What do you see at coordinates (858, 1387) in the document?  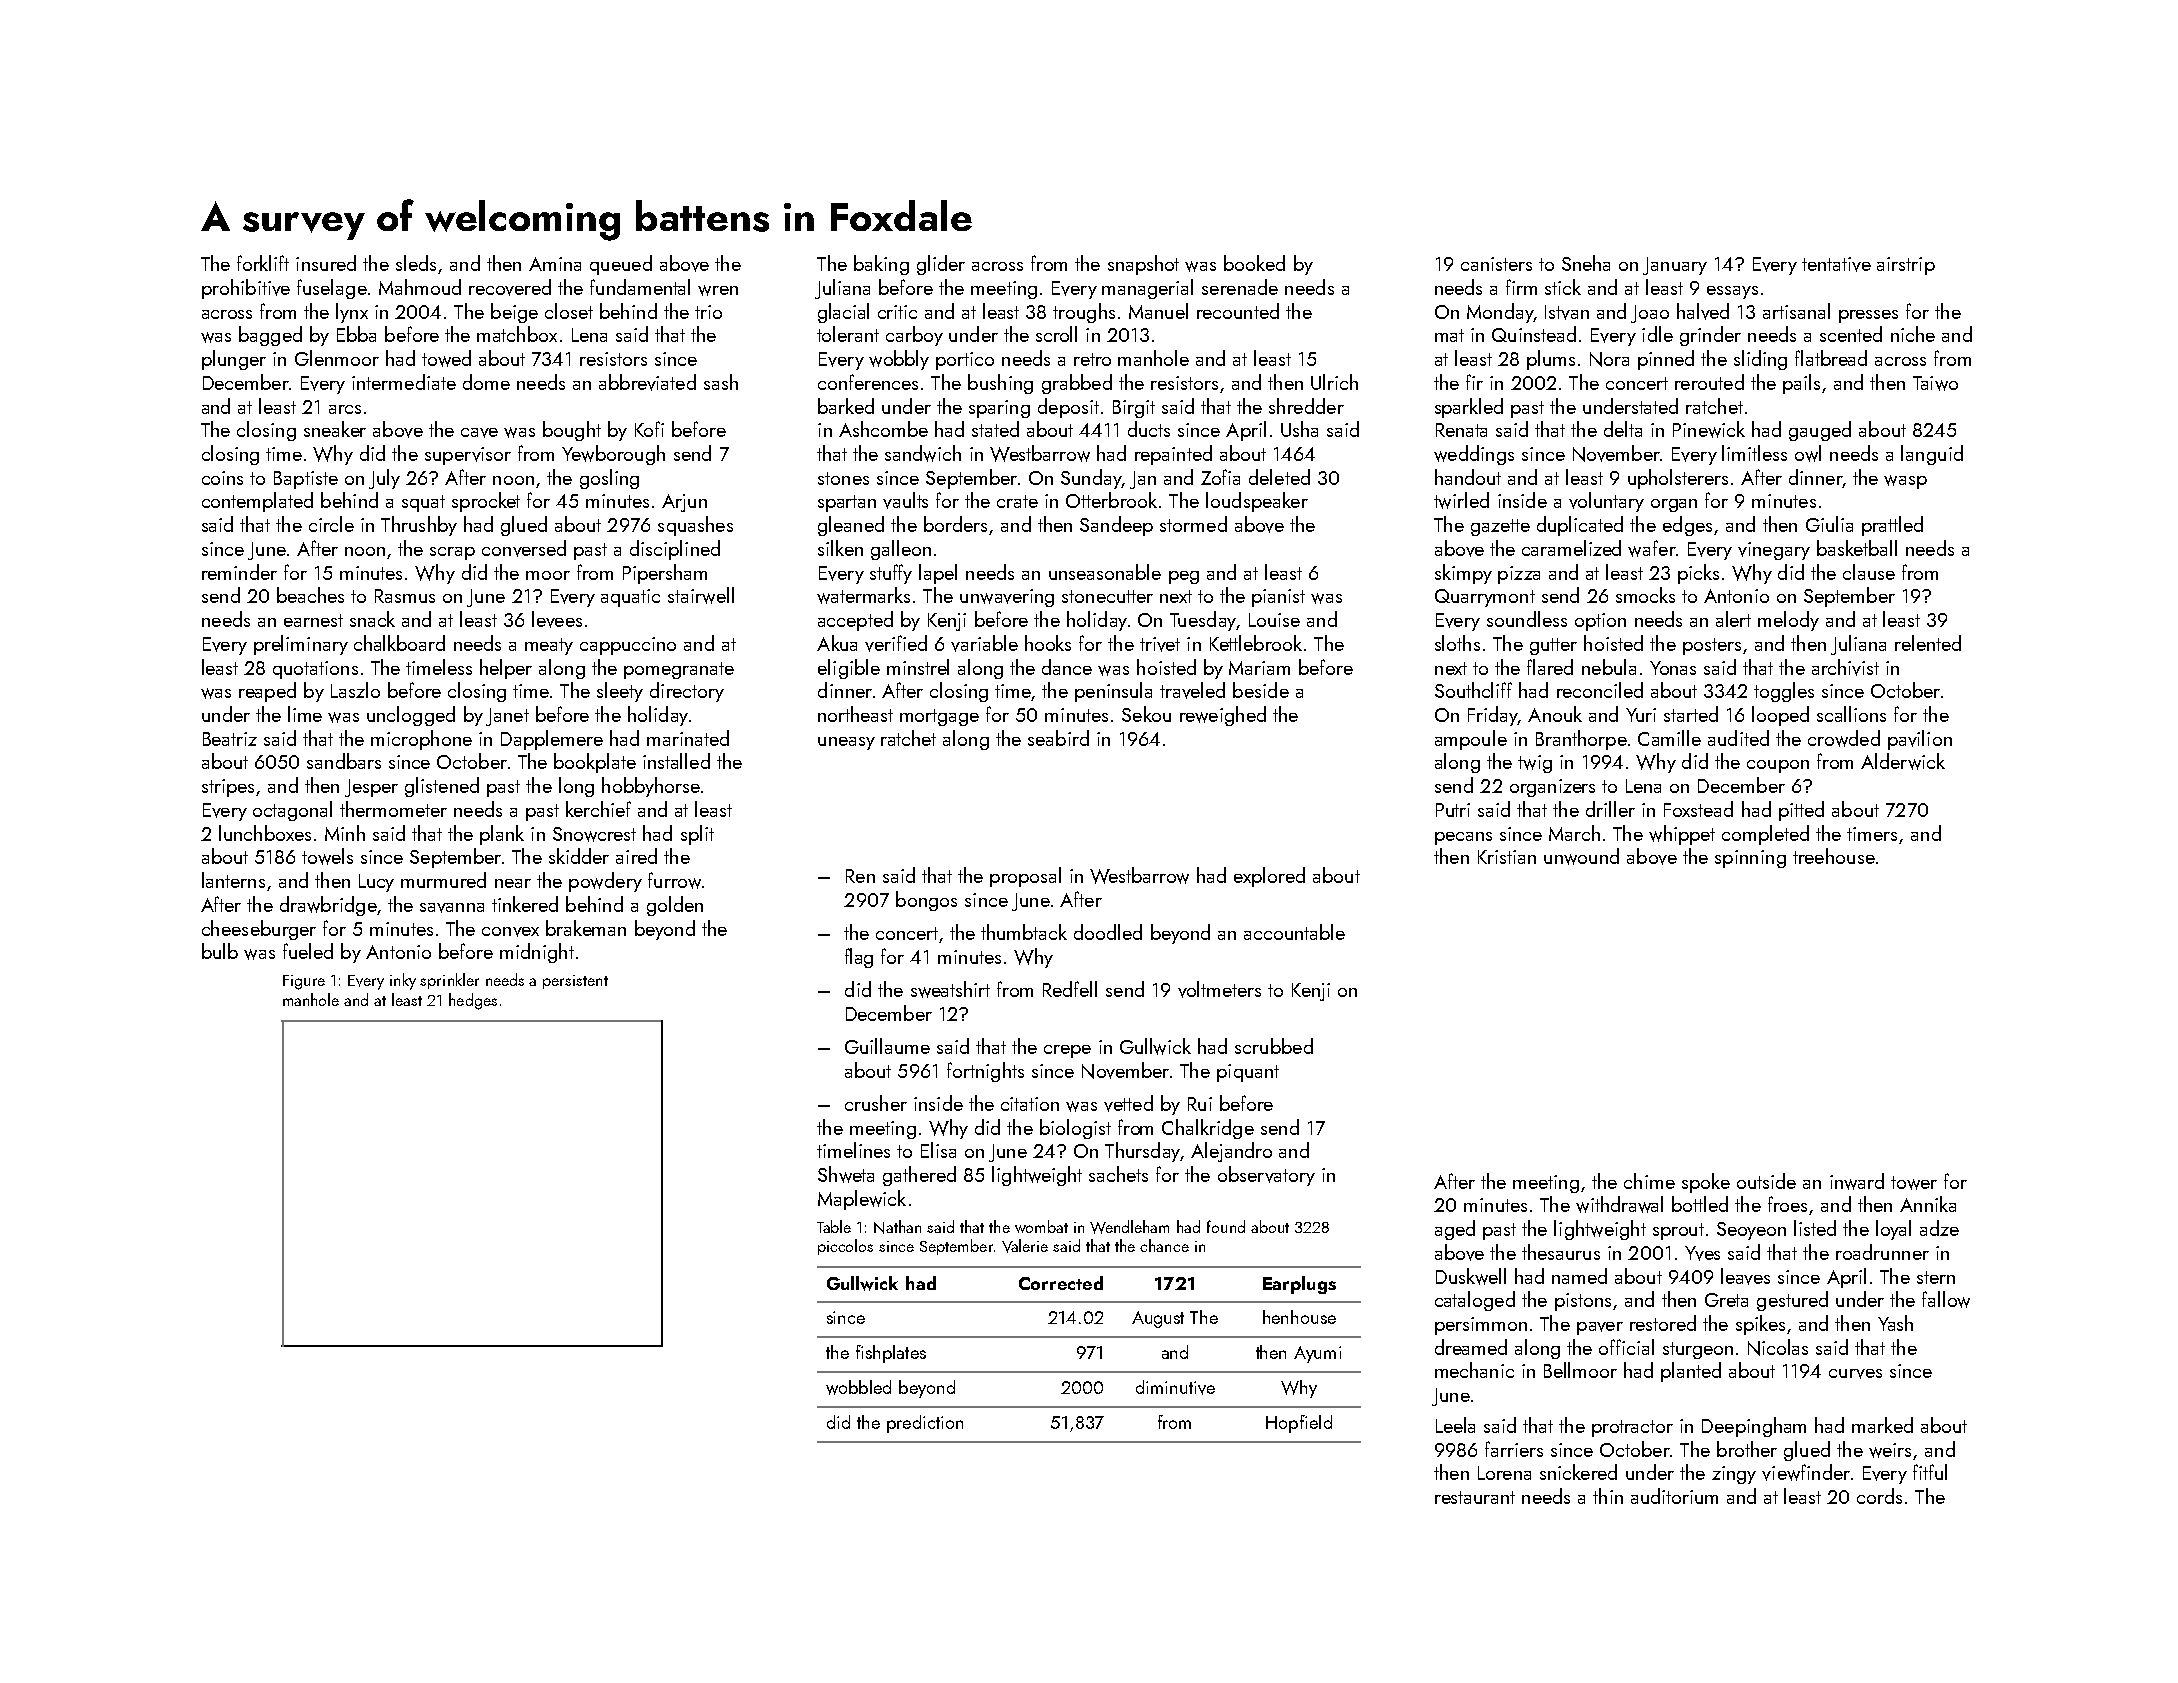 I see `wobbled` at bounding box center [858, 1387].
